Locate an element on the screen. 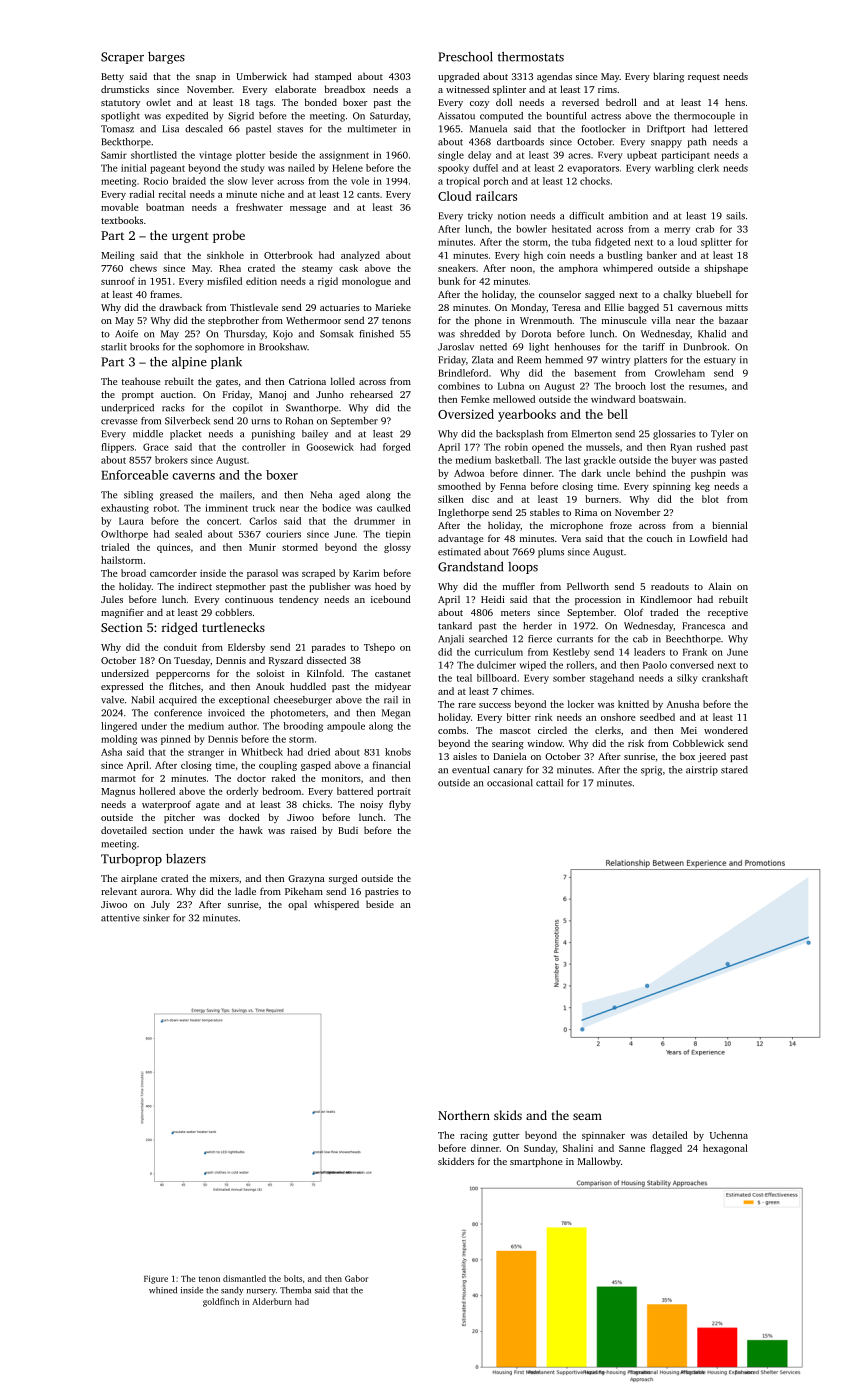 This screenshot has width=849, height=1400. Dunbrook is located at coordinates (705, 347).
